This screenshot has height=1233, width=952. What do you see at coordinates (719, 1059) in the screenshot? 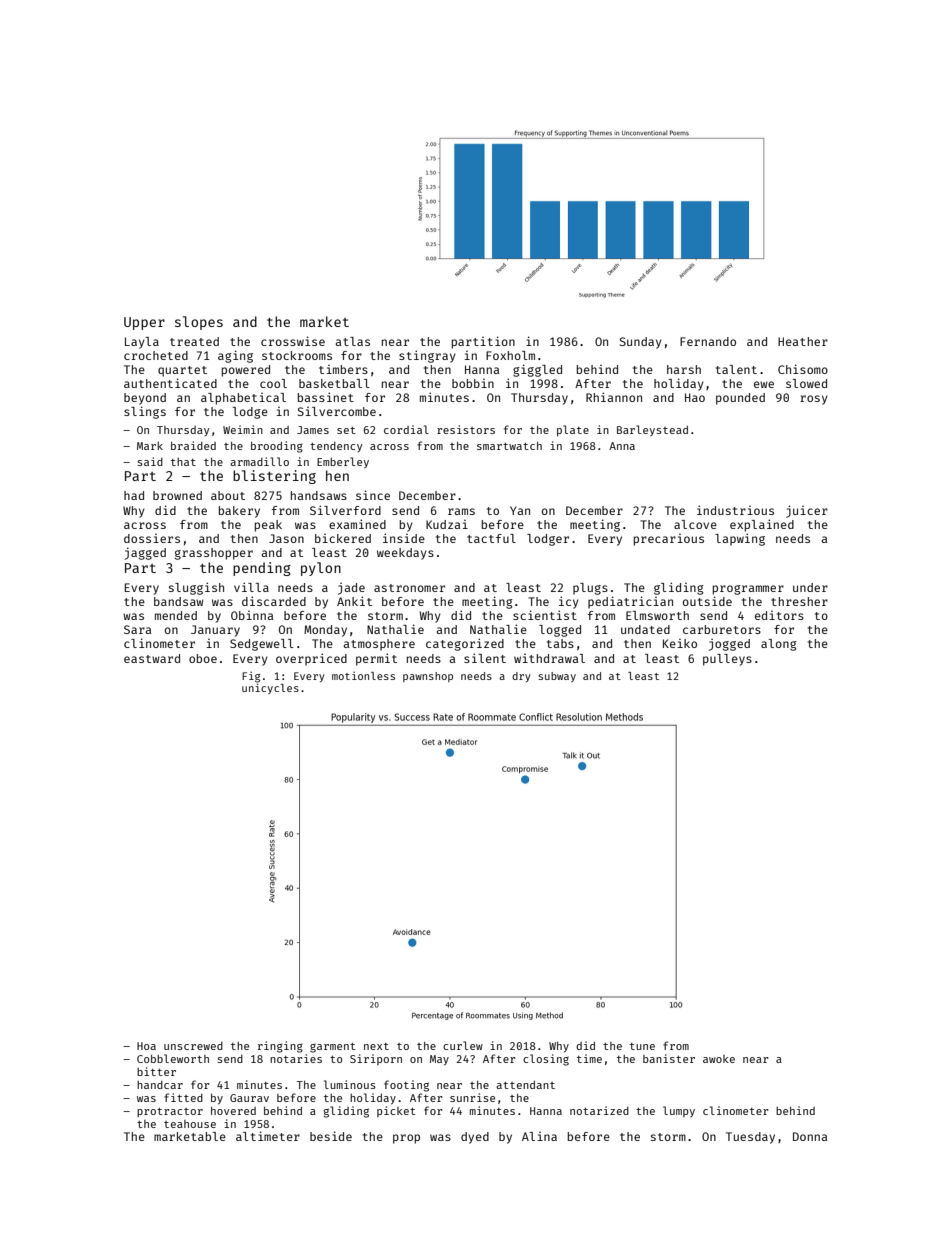
I see `awoke` at bounding box center [719, 1059].
